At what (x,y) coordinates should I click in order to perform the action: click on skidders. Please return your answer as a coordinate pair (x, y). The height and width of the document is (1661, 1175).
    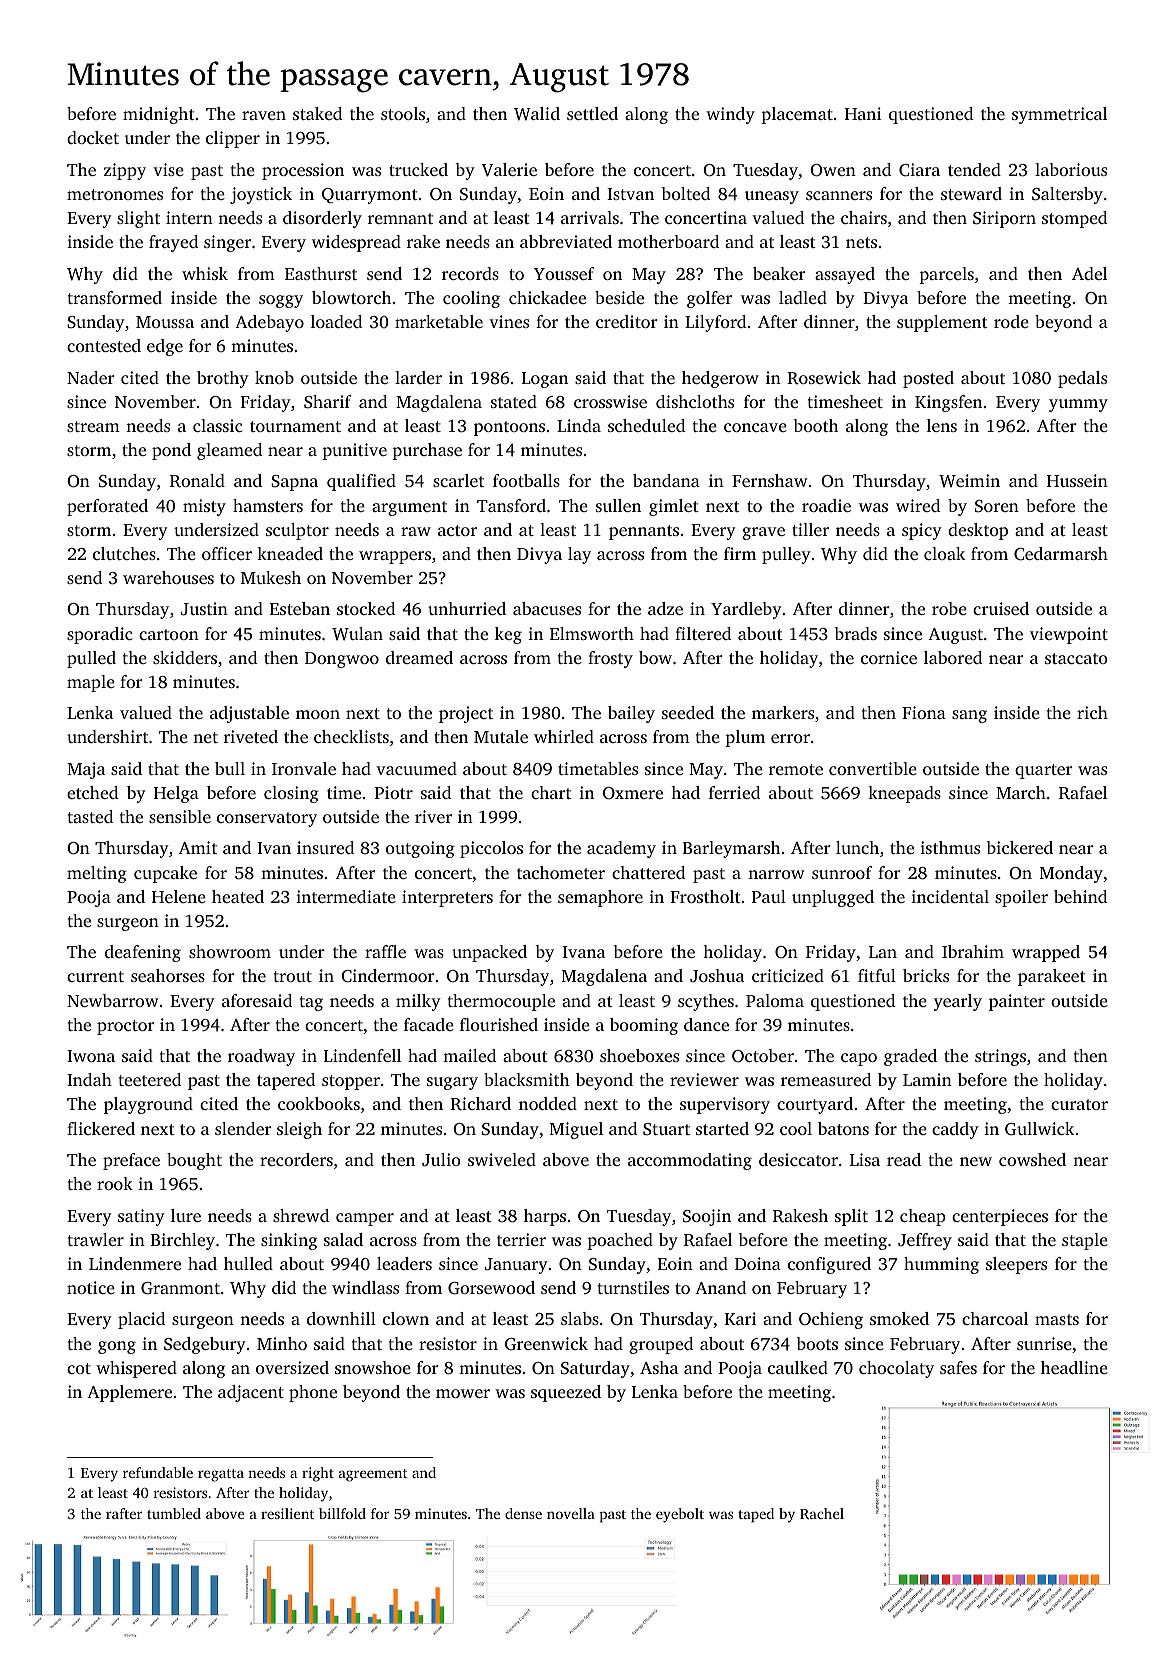
    Looking at the image, I should click on (185, 657).
